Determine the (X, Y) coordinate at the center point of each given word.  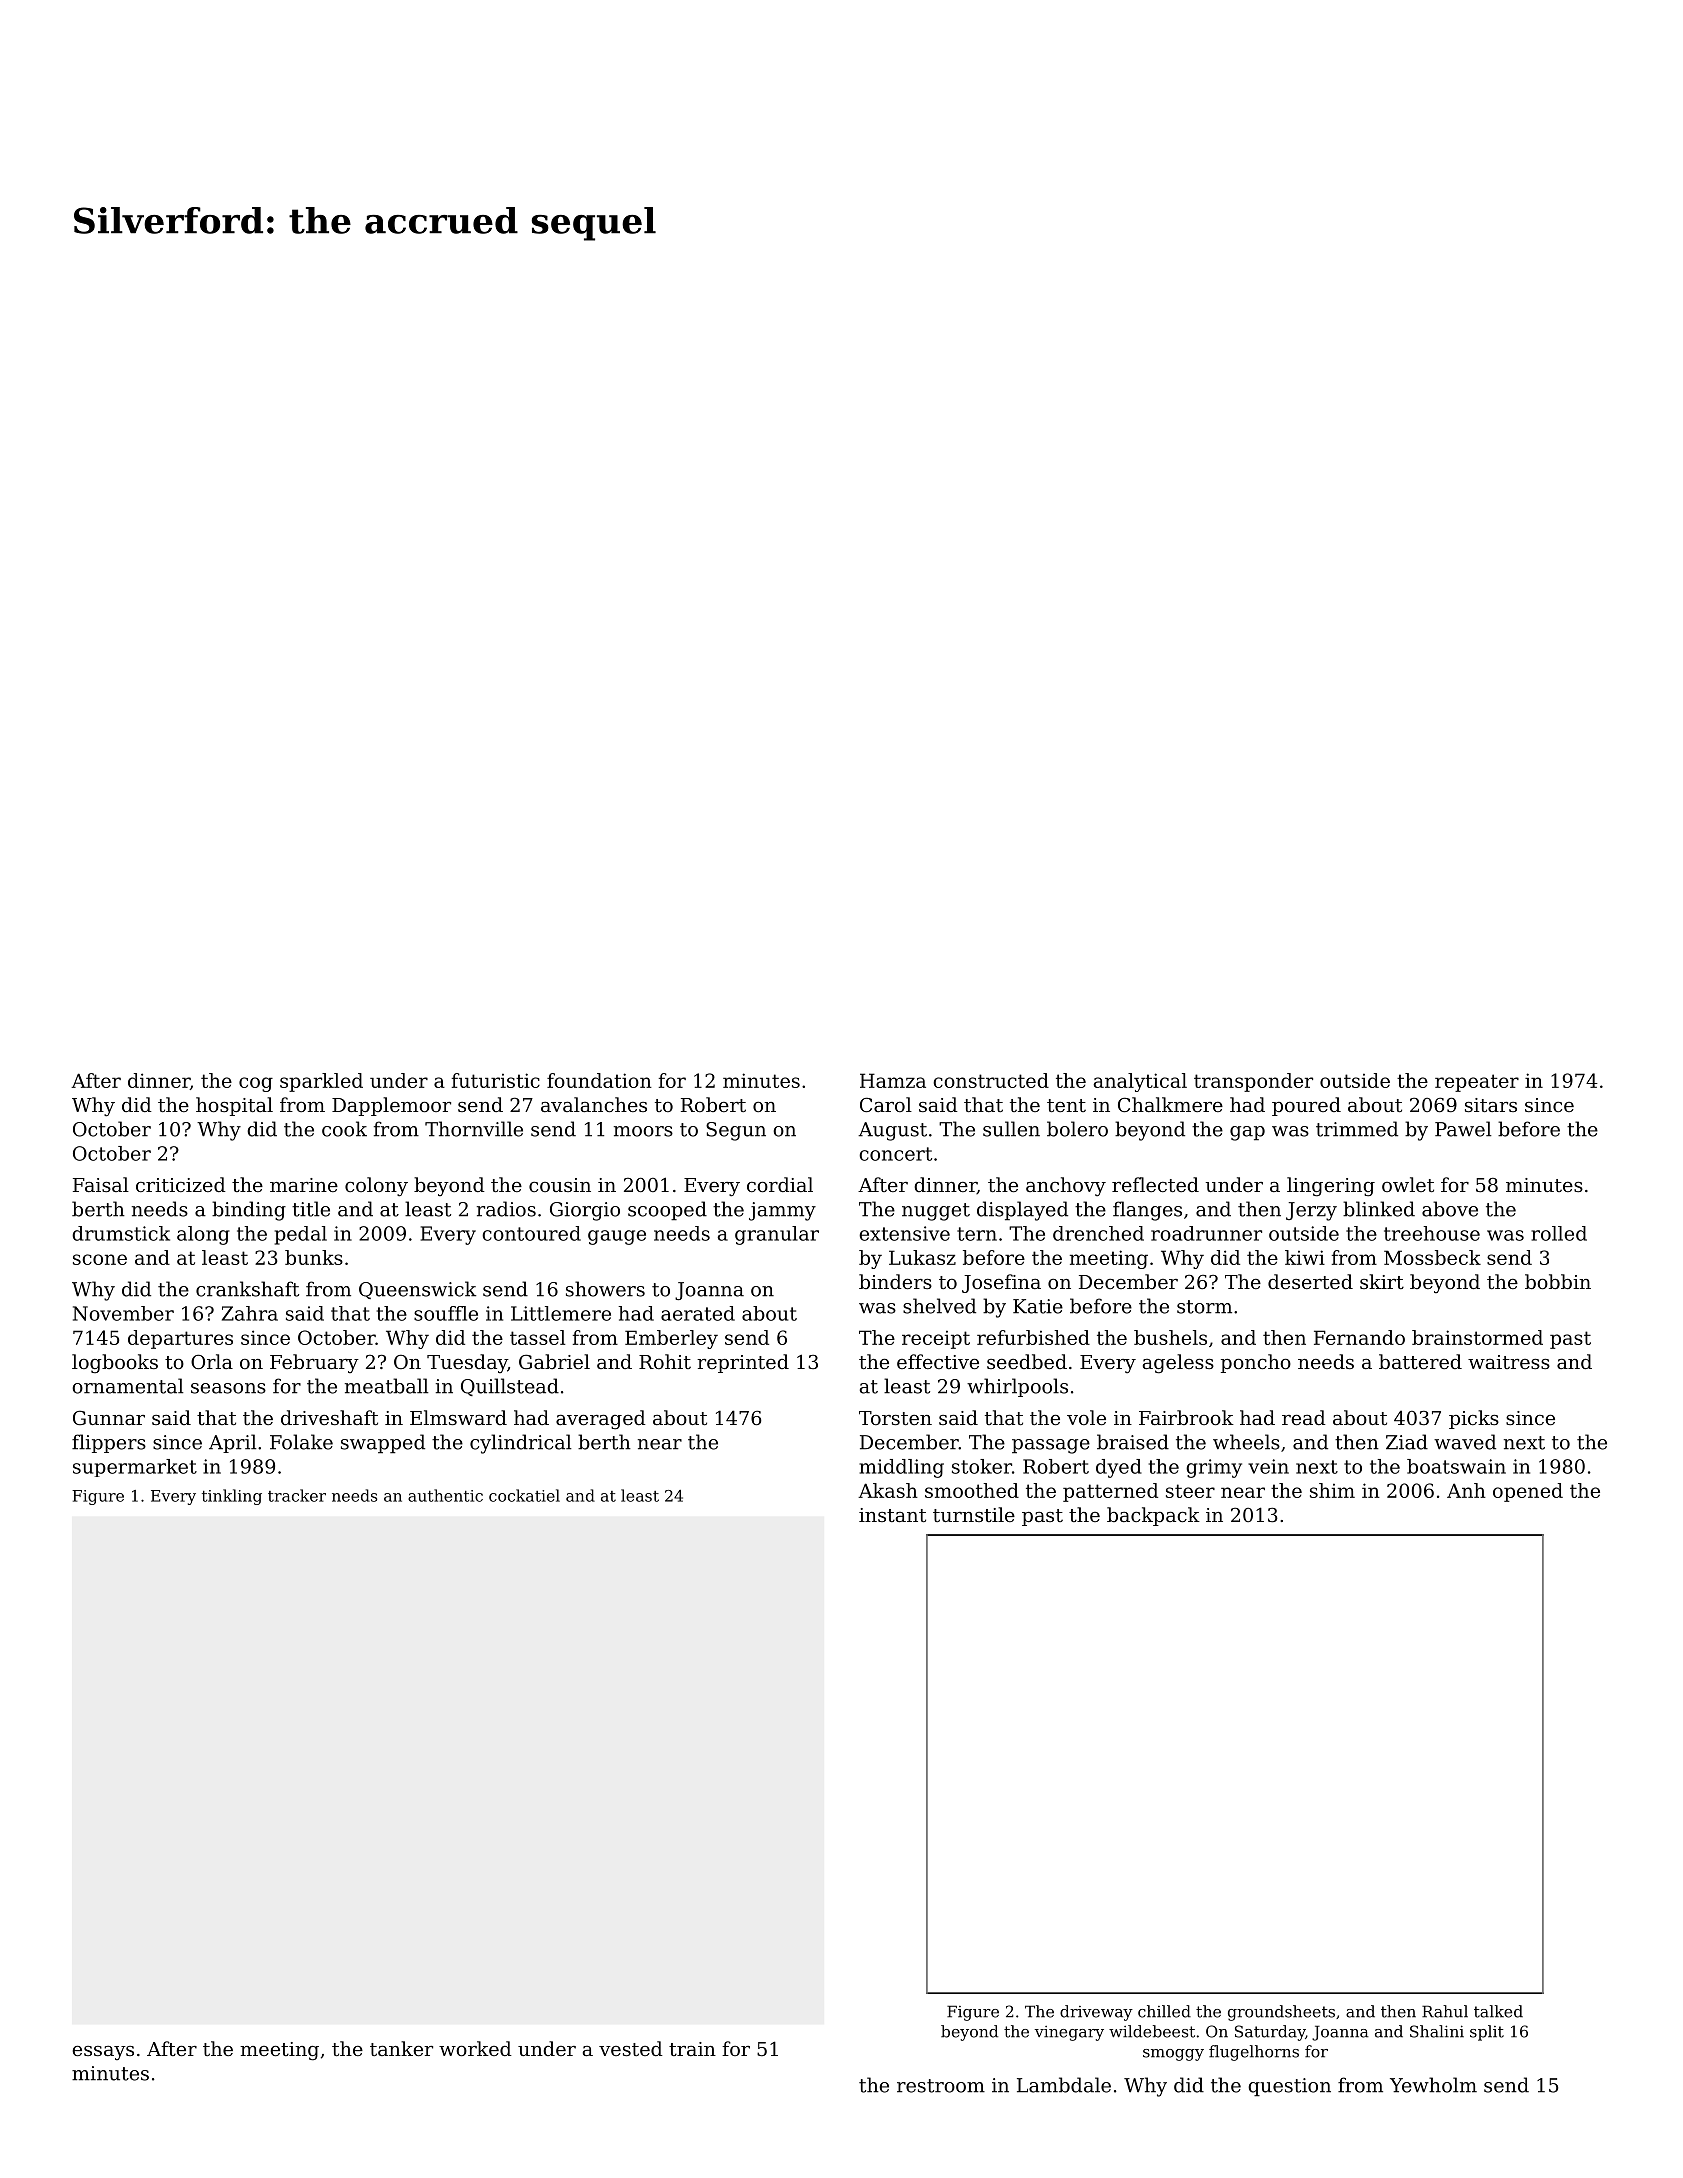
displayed (1022, 1211)
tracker (297, 1495)
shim (1332, 1490)
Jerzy (1311, 1211)
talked (1498, 2011)
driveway (1096, 2013)
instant (892, 1515)
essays (103, 2053)
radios (506, 1209)
